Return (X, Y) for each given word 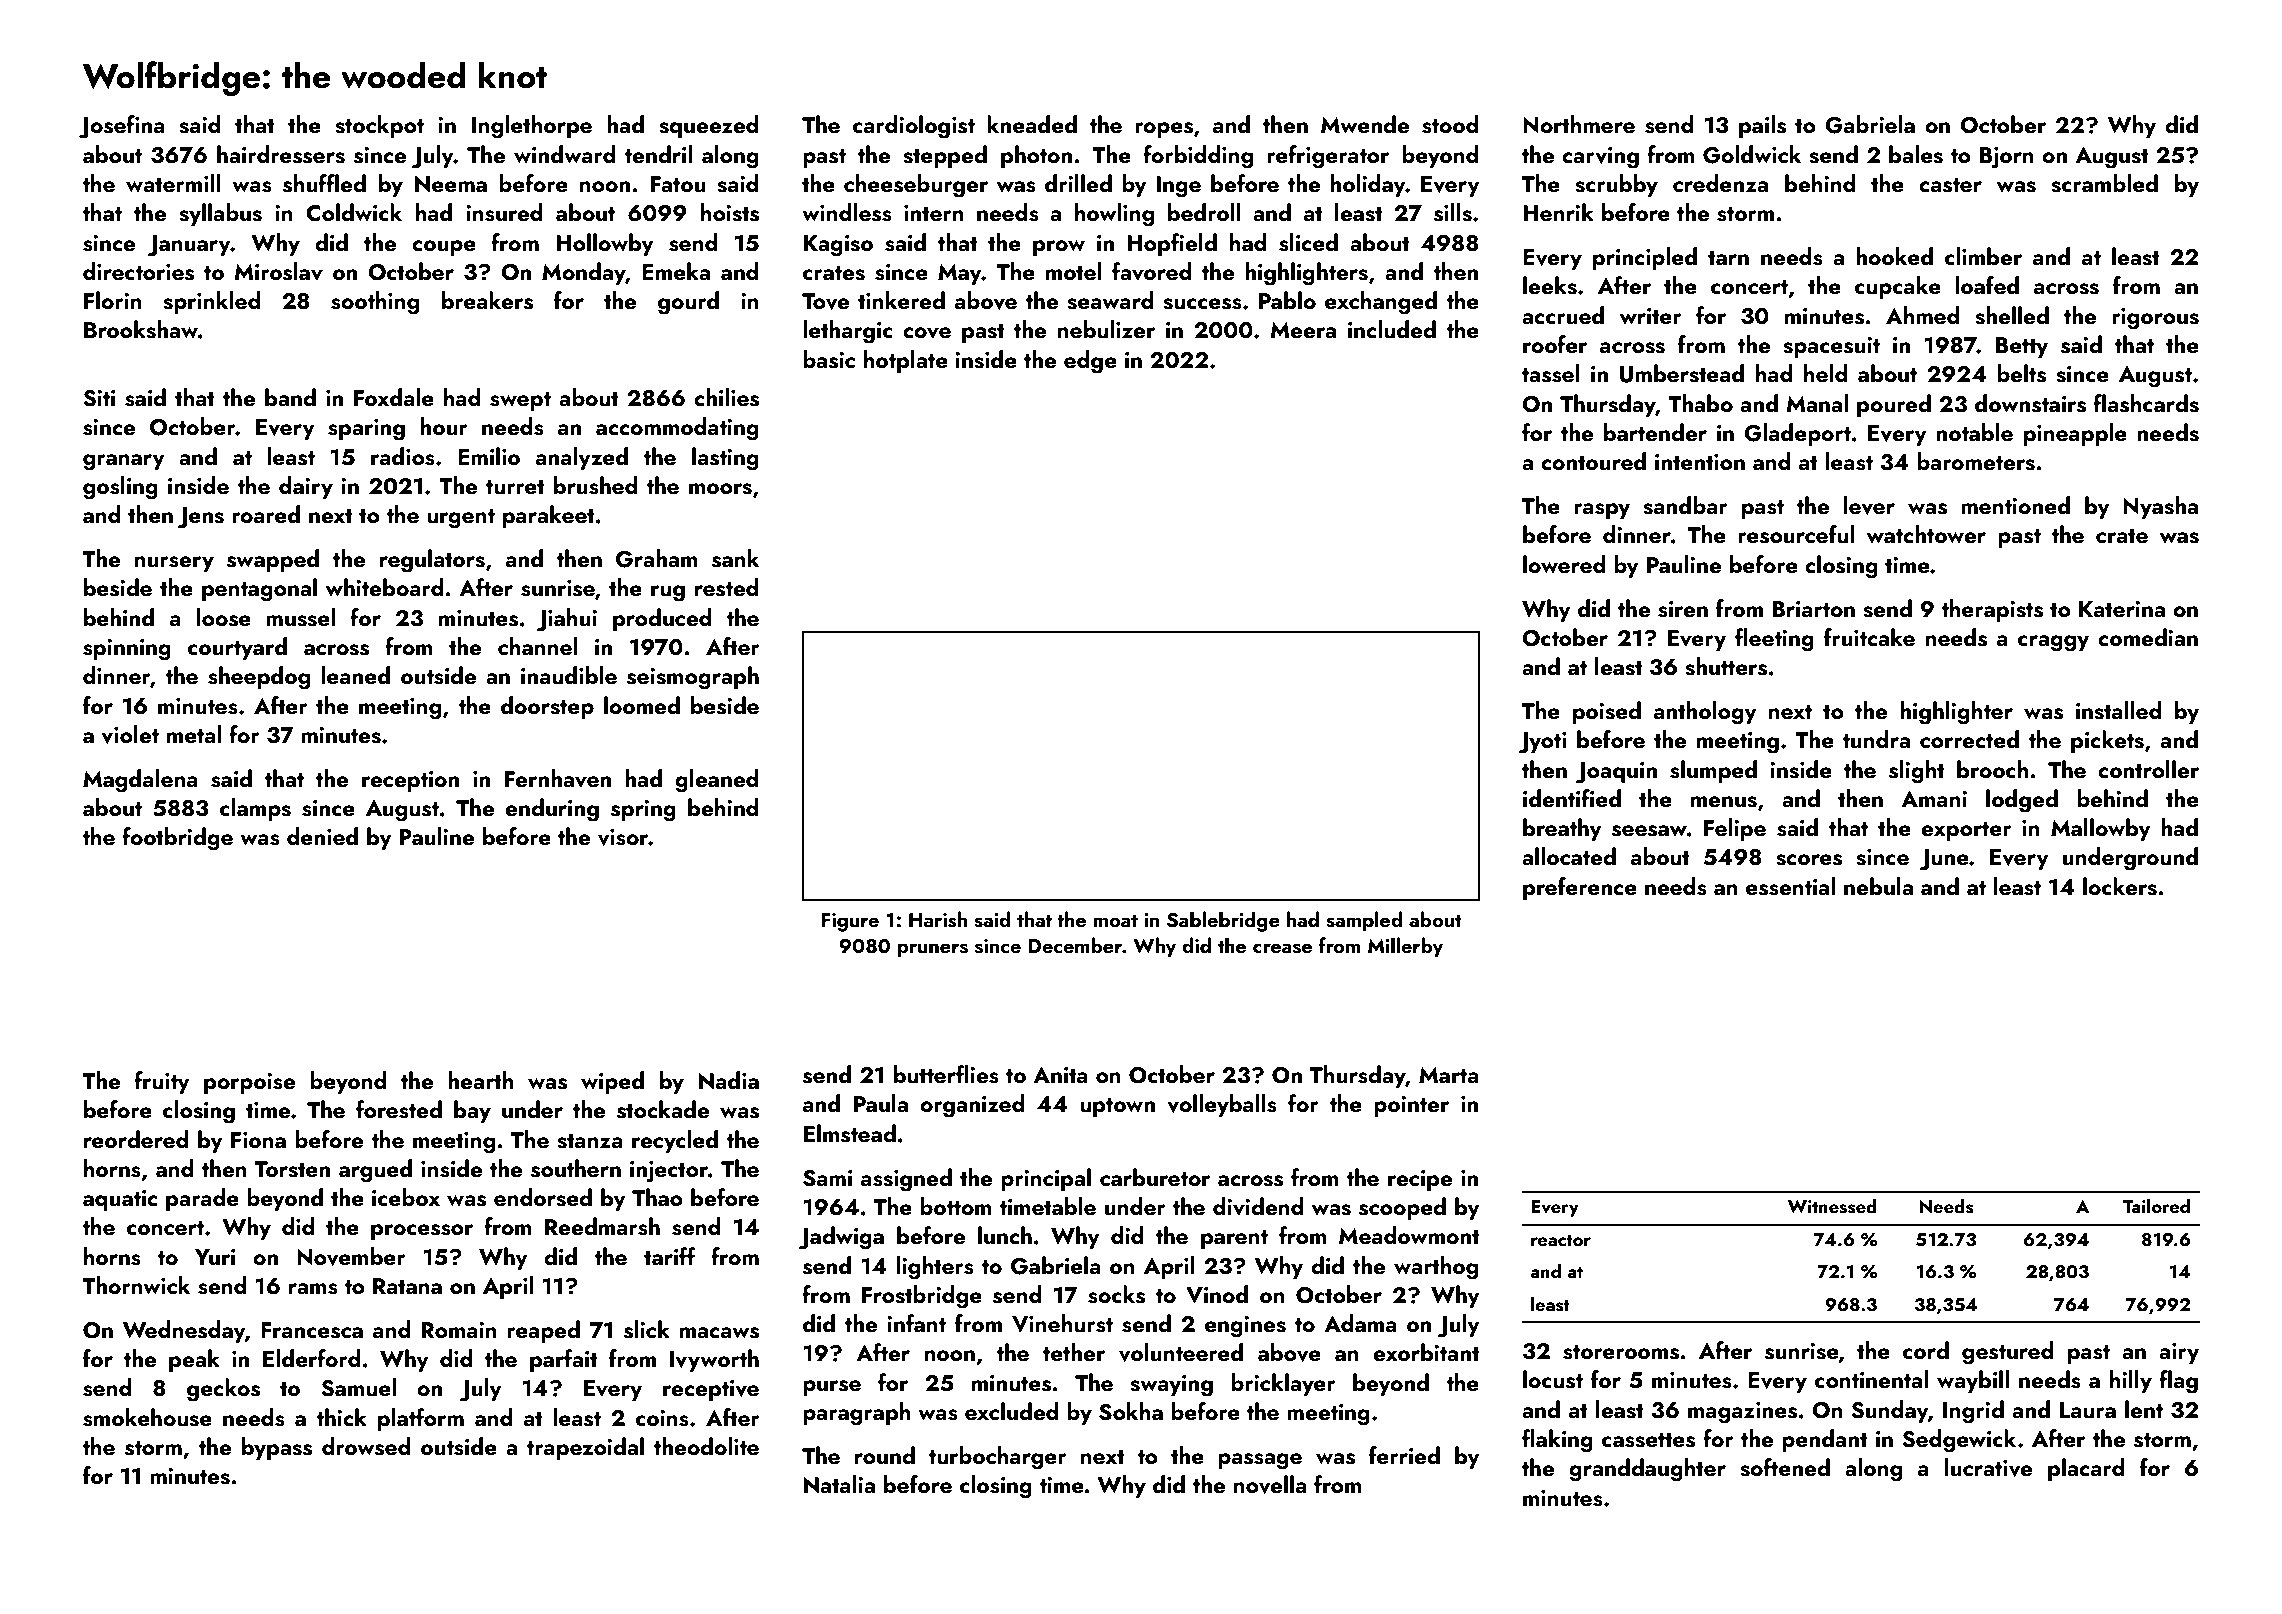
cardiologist (914, 127)
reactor (1561, 1240)
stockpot (379, 126)
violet (130, 734)
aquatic (120, 1200)
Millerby (1405, 947)
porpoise (249, 1083)
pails (1762, 126)
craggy (2053, 643)
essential (1790, 886)
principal (1046, 1179)
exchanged (1381, 303)
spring (643, 811)
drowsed (366, 1446)
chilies (726, 397)
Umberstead (1682, 373)
